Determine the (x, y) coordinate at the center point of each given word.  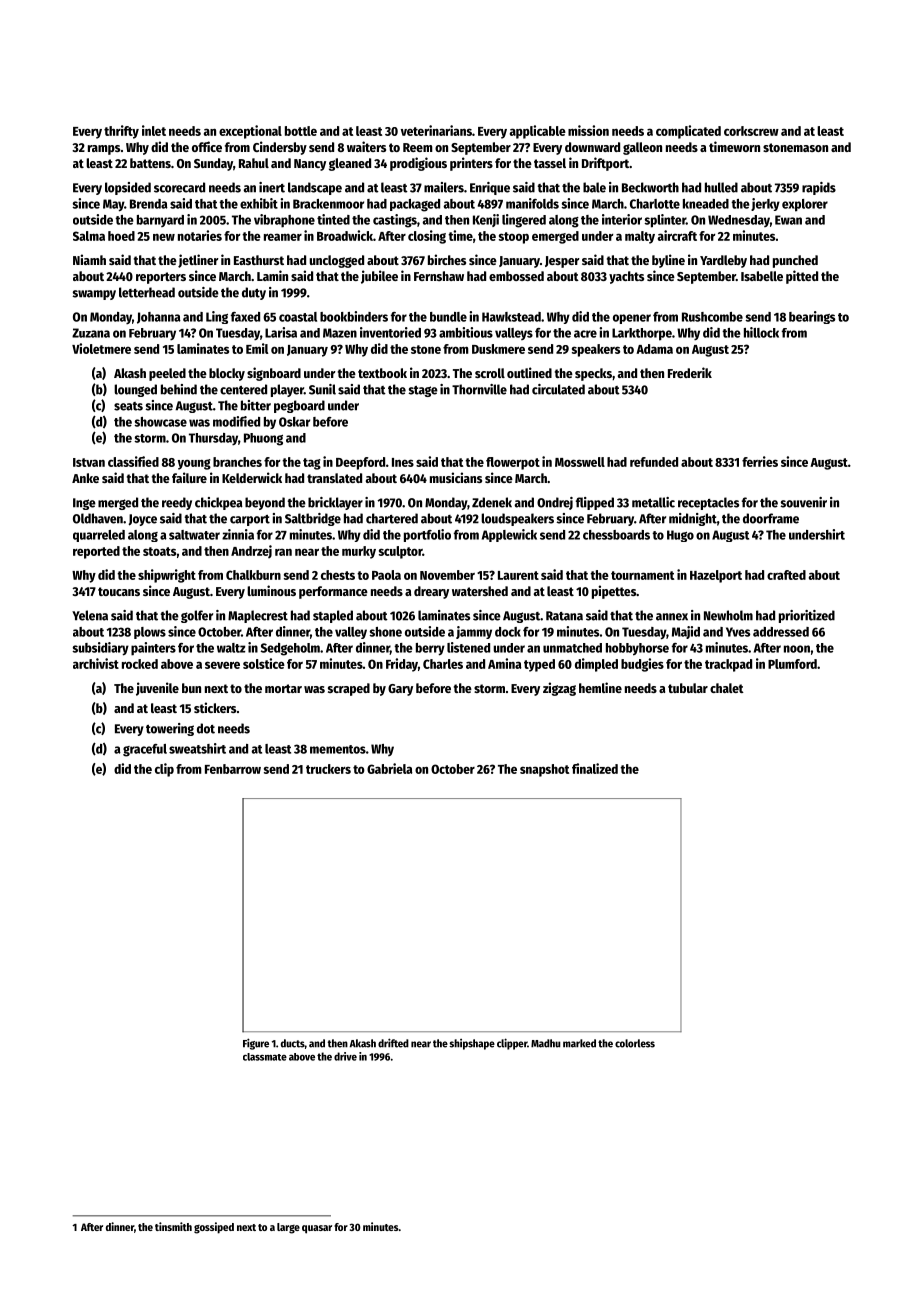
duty (254, 293)
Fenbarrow (233, 769)
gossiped (214, 1228)
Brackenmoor (328, 204)
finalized (595, 768)
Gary (400, 690)
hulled (721, 187)
